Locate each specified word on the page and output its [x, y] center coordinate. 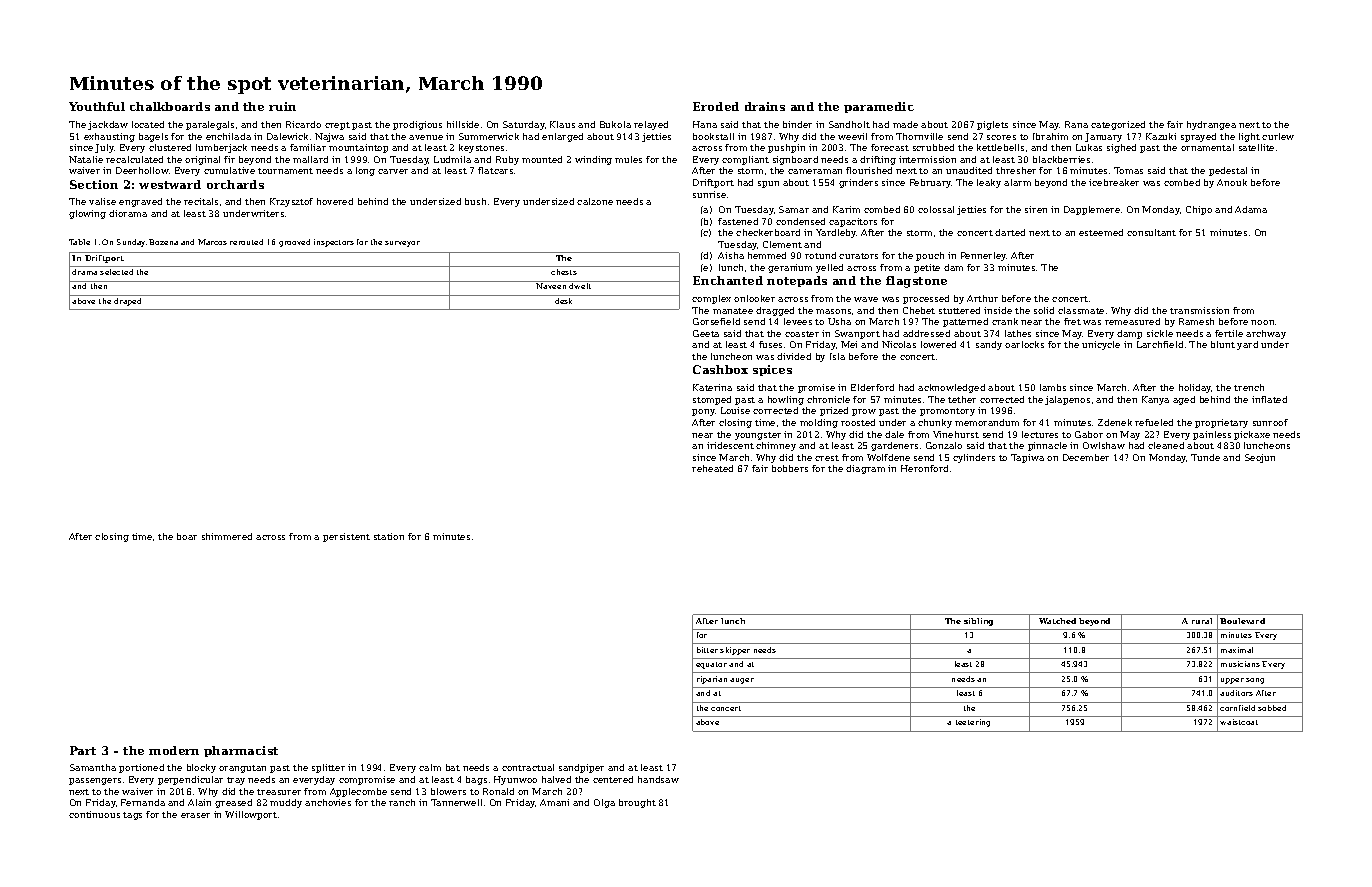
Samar [794, 209]
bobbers [790, 468]
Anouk [1232, 182]
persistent [346, 537]
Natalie [86, 159]
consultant [1151, 232]
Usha [839, 321]
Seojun [1260, 458]
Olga [604, 803]
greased [233, 803]
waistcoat [1239, 722]
